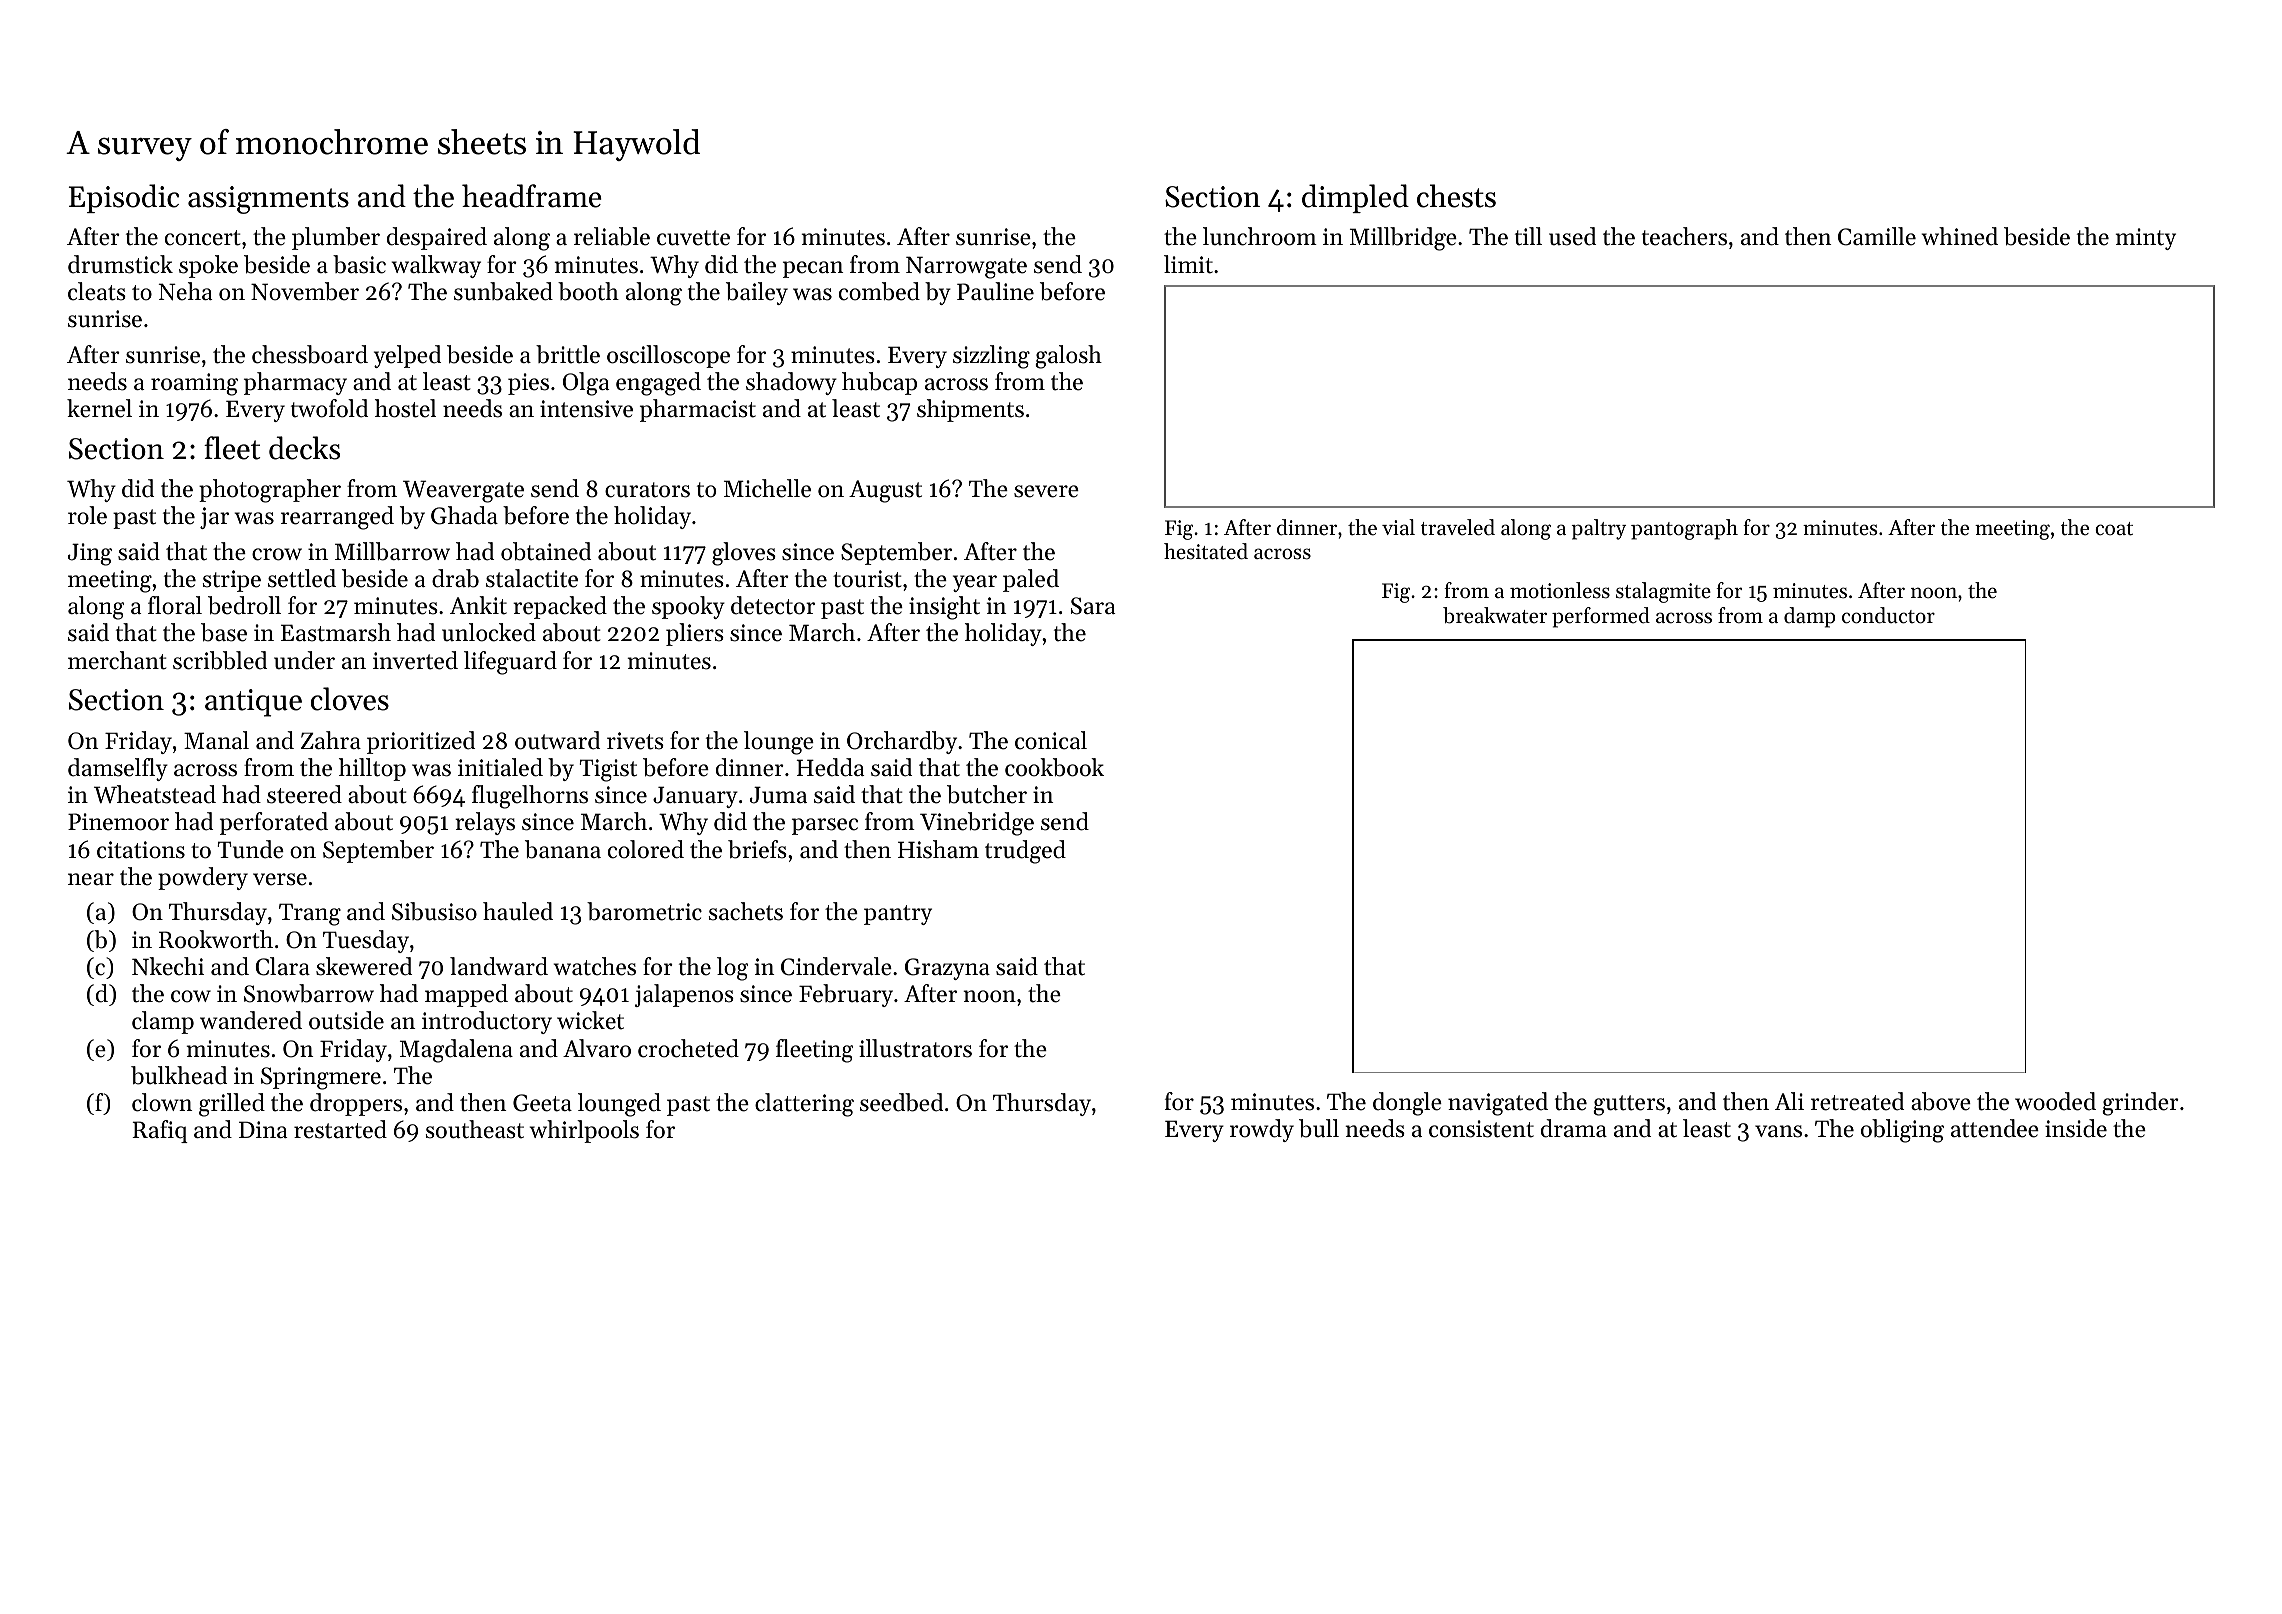  What do you see at coordinates (1046, 491) in the document?
I see `severe` at bounding box center [1046, 491].
